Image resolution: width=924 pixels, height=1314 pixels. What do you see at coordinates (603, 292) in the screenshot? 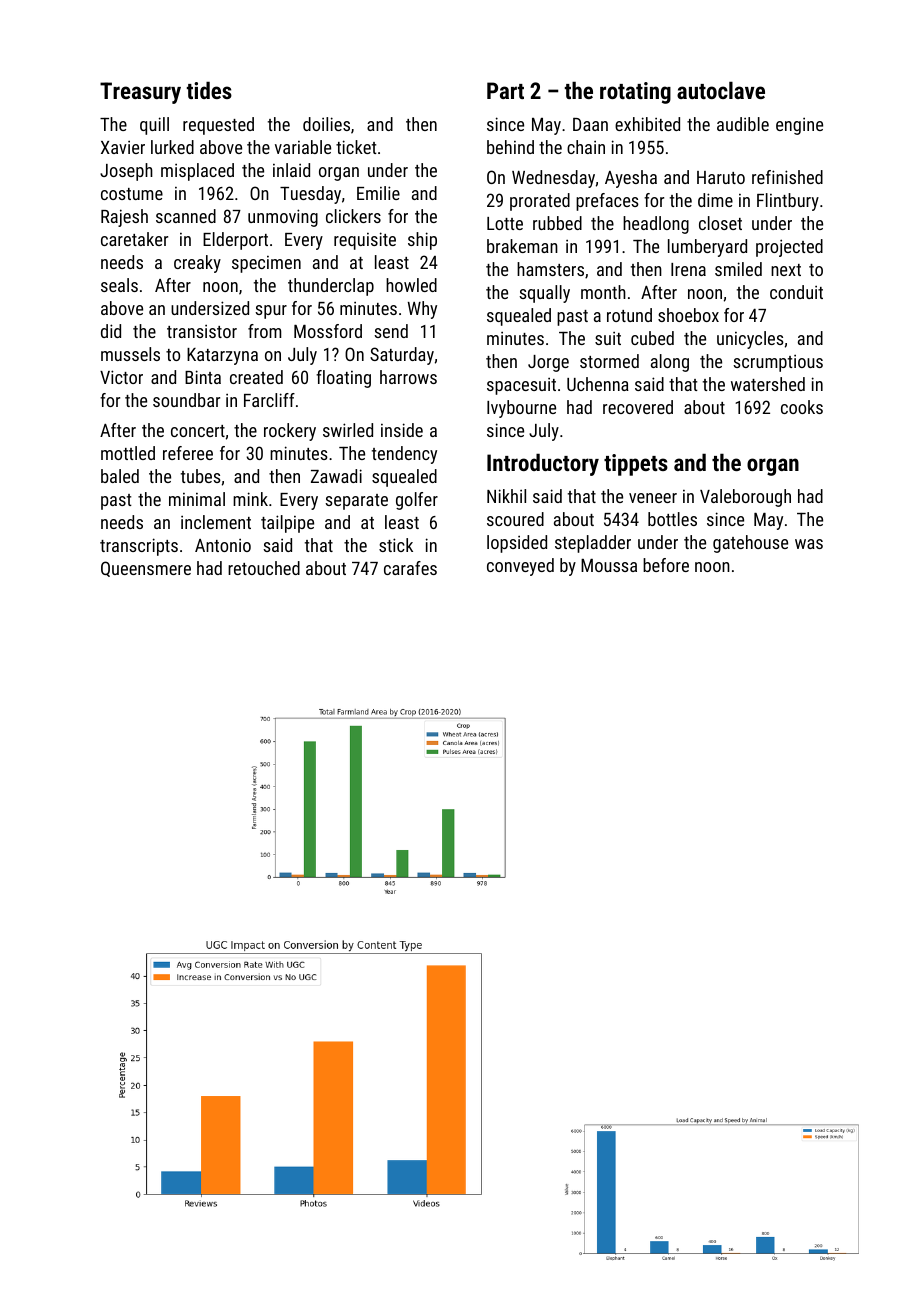
I see `month` at bounding box center [603, 292].
